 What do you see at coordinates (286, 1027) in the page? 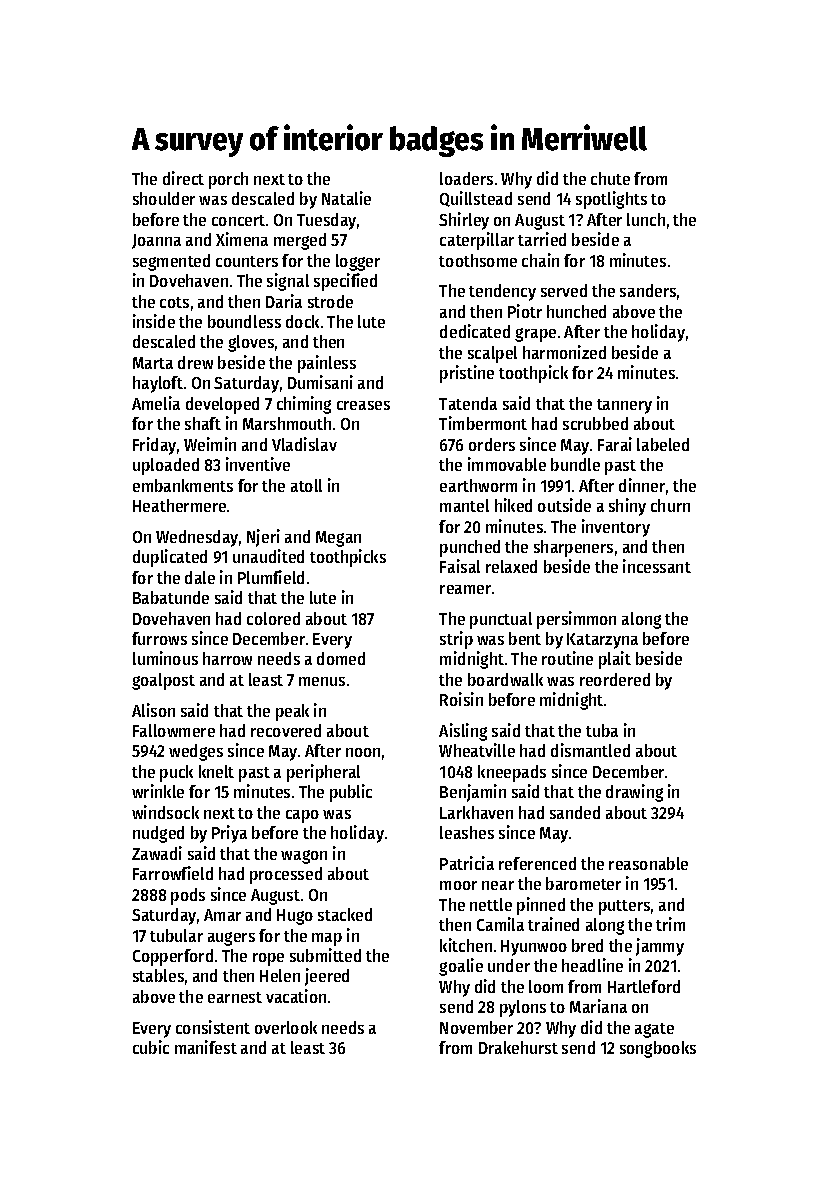
I see `overlook` at bounding box center [286, 1027].
